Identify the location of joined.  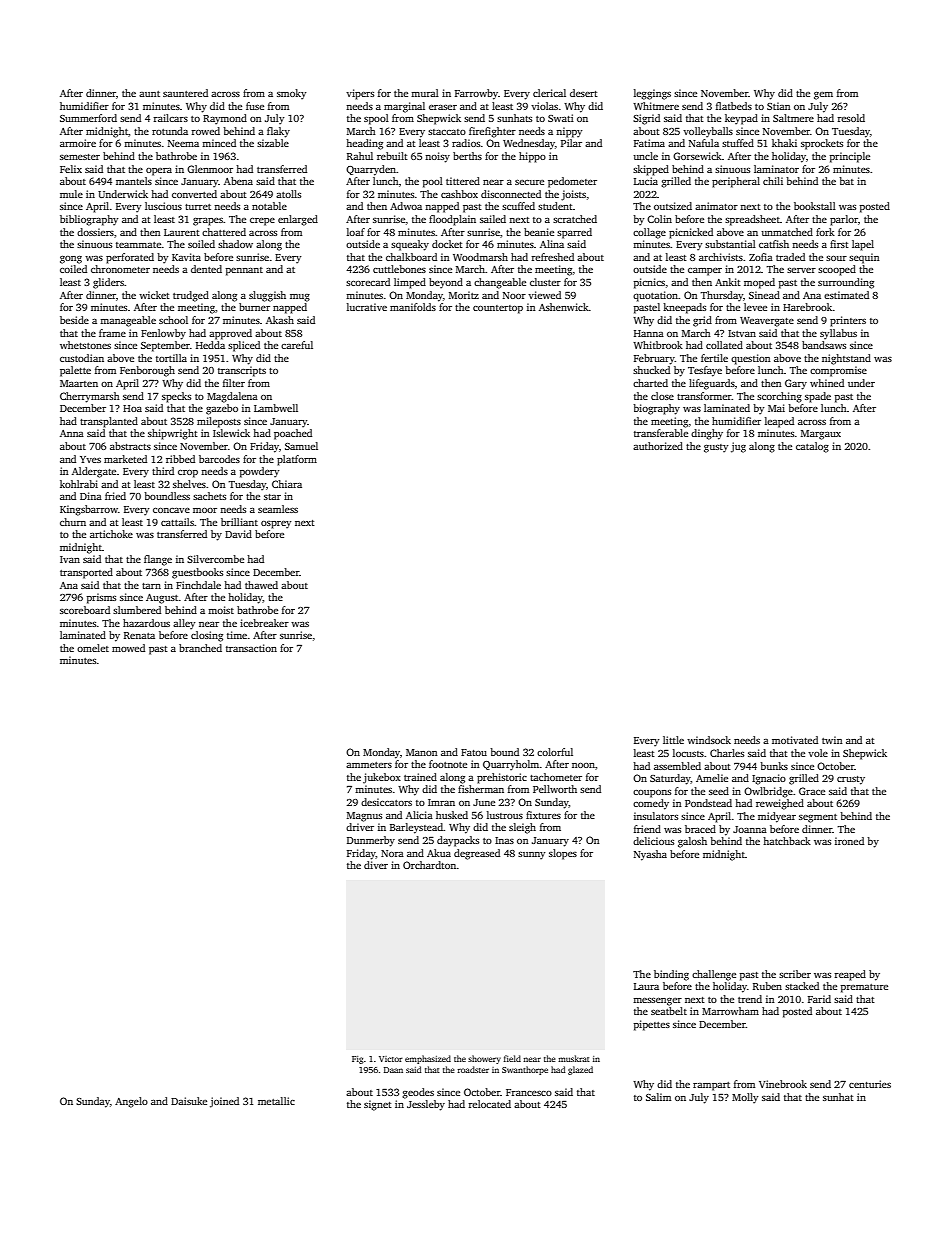
(224, 1102).
